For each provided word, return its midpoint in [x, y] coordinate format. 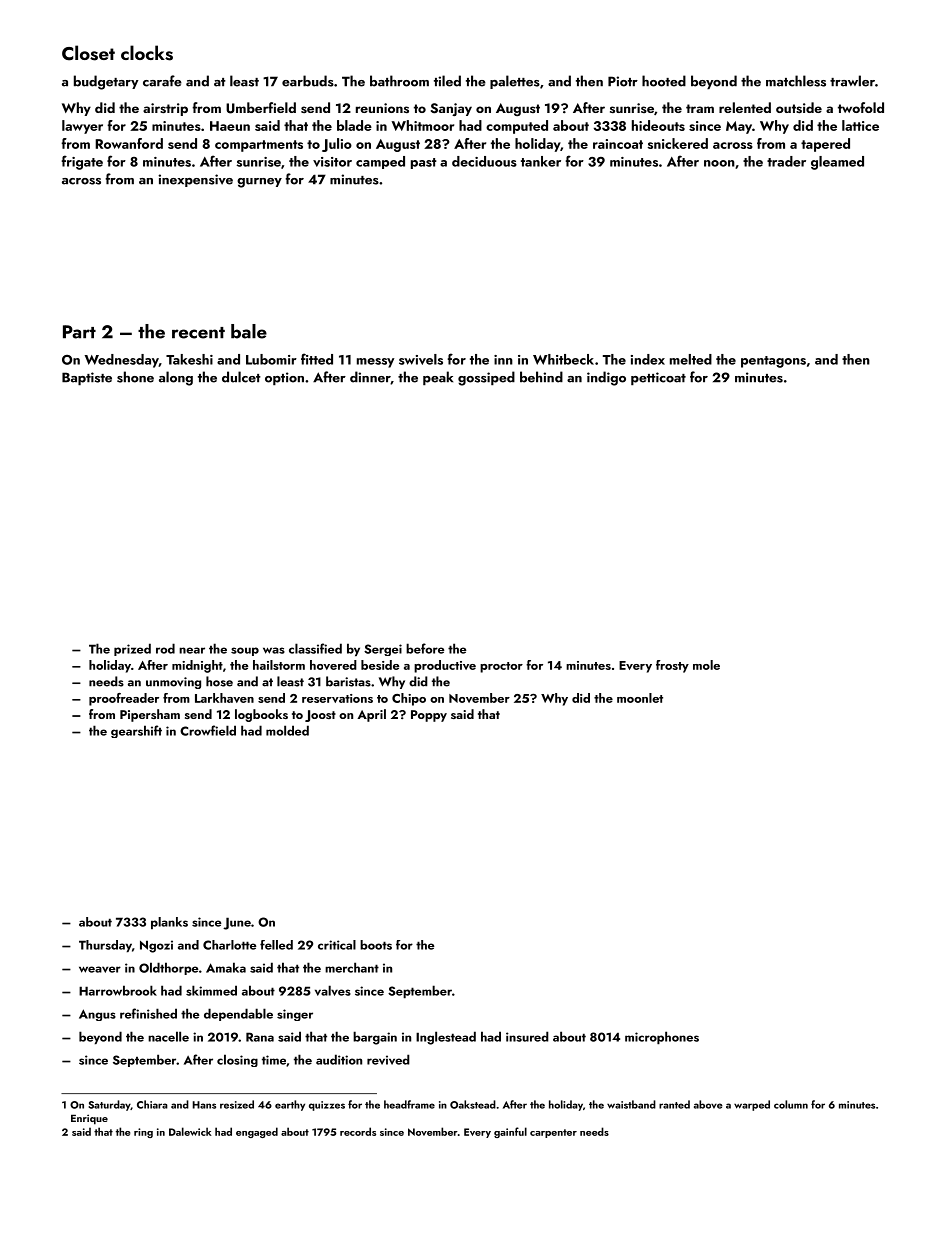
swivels [421, 359]
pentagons [773, 362]
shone [135, 377]
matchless [796, 81]
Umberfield [261, 108]
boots [376, 945]
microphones [662, 1038]
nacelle [168, 1036]
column [791, 1104]
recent [198, 333]
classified [315, 648]
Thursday [105, 946]
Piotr [623, 81]
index [648, 359]
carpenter [553, 1133]
